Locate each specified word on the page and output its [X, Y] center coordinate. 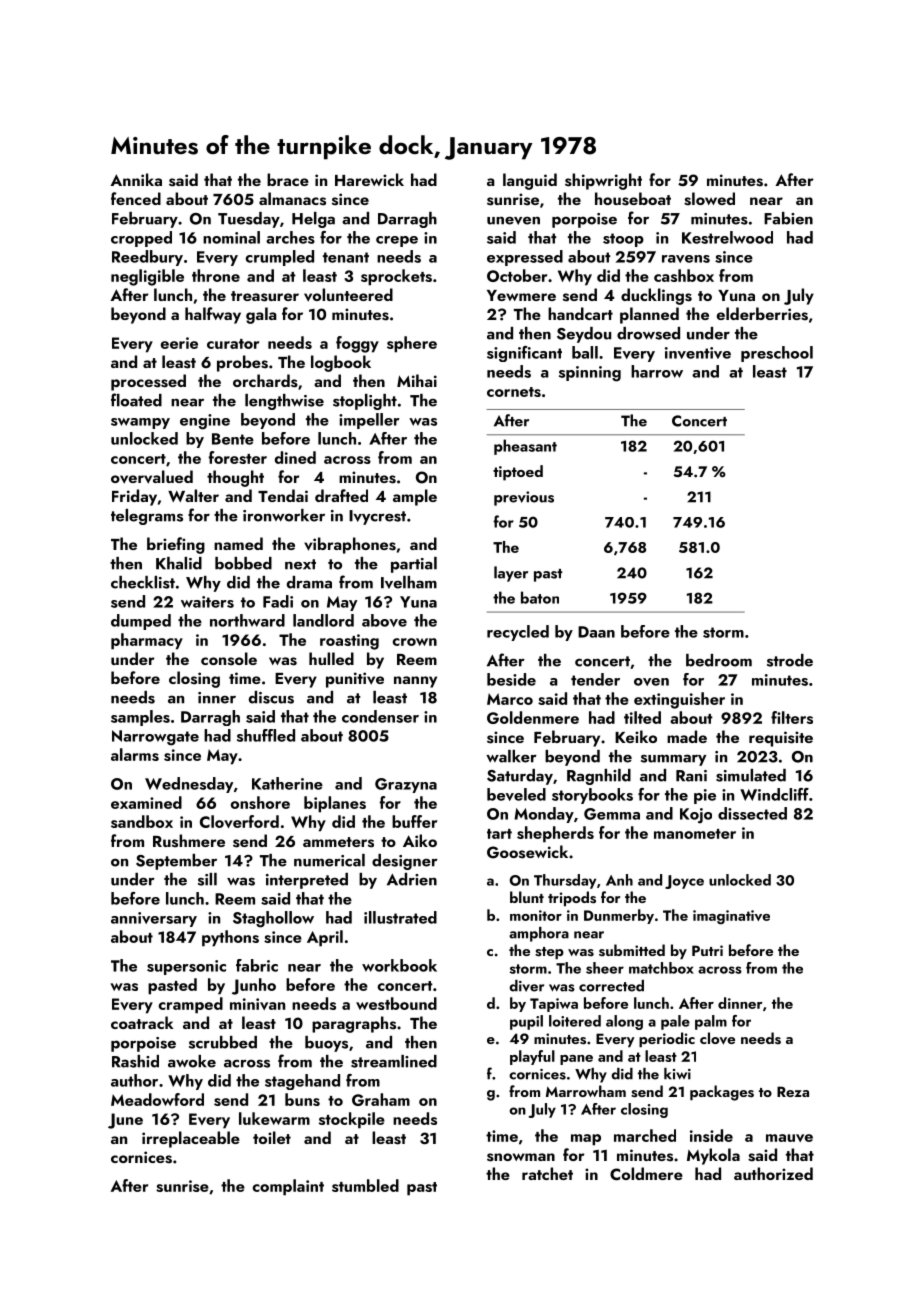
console [229, 659]
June [125, 1121]
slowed [709, 199]
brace [288, 179]
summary [673, 760]
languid [530, 181]
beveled [516, 794]
